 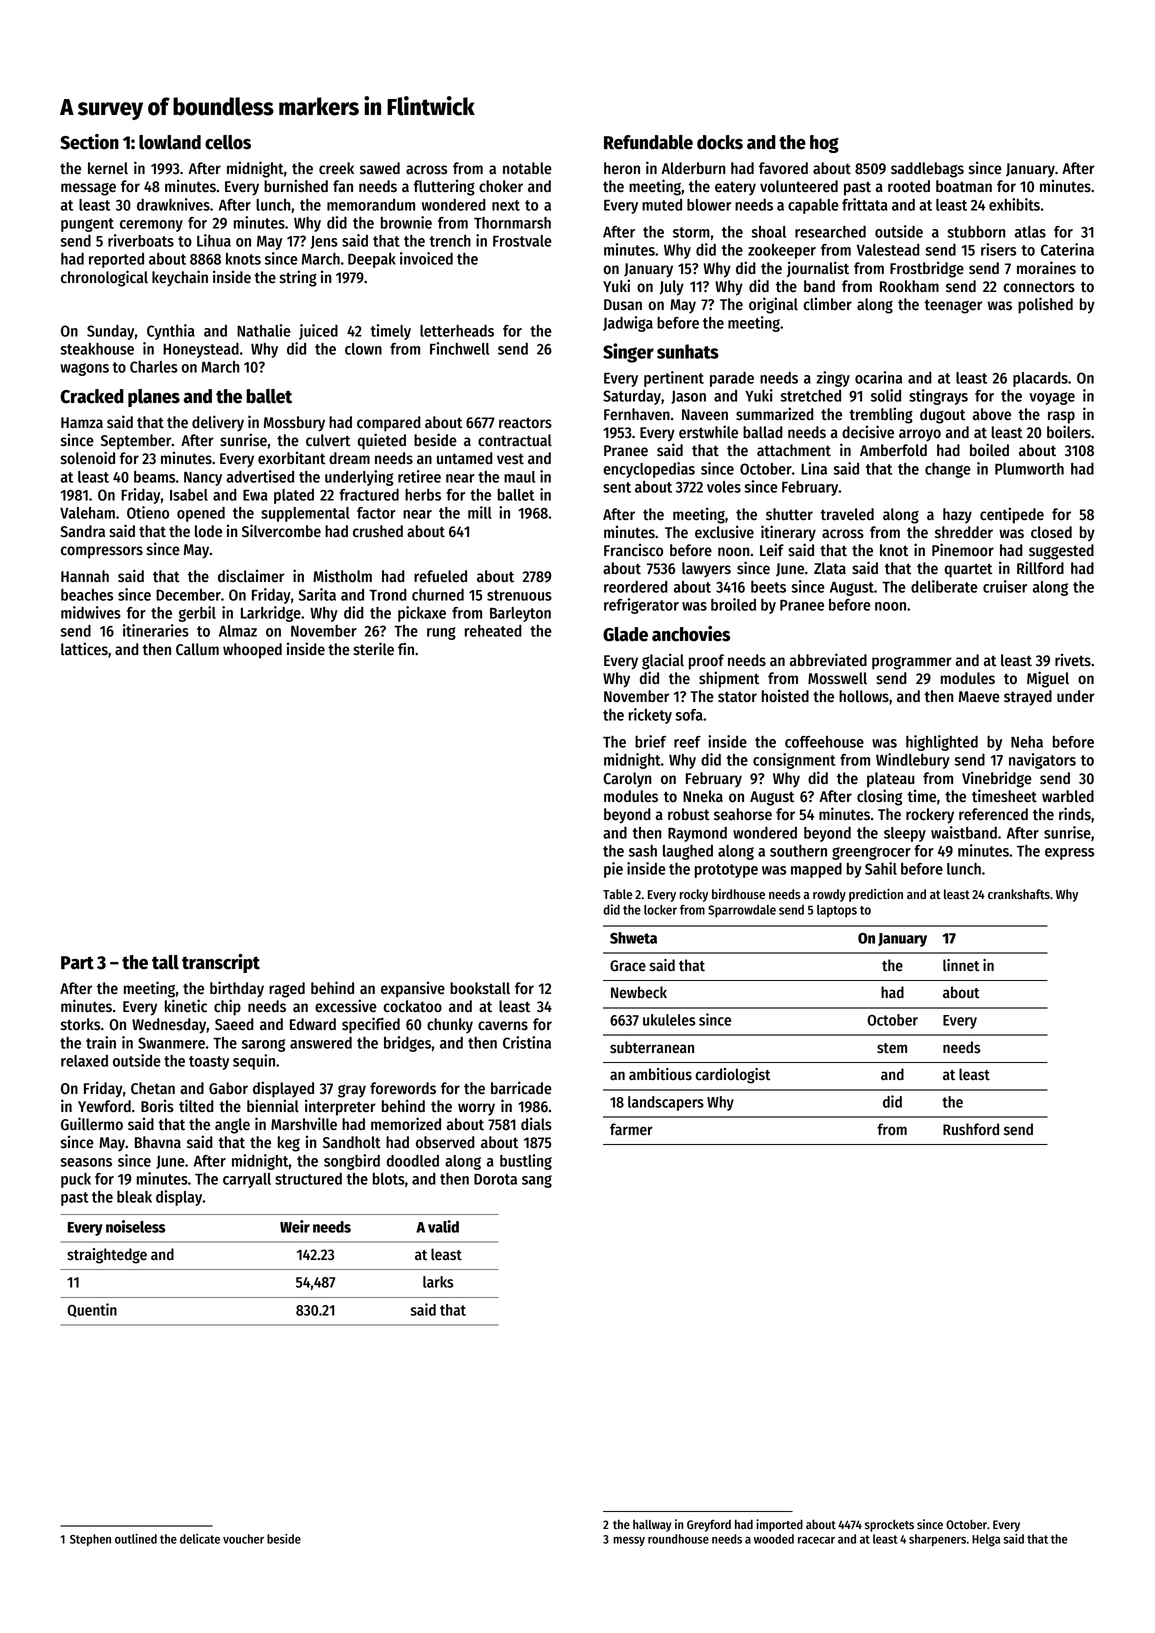 I want to click on Caterina, so click(x=1067, y=249).
